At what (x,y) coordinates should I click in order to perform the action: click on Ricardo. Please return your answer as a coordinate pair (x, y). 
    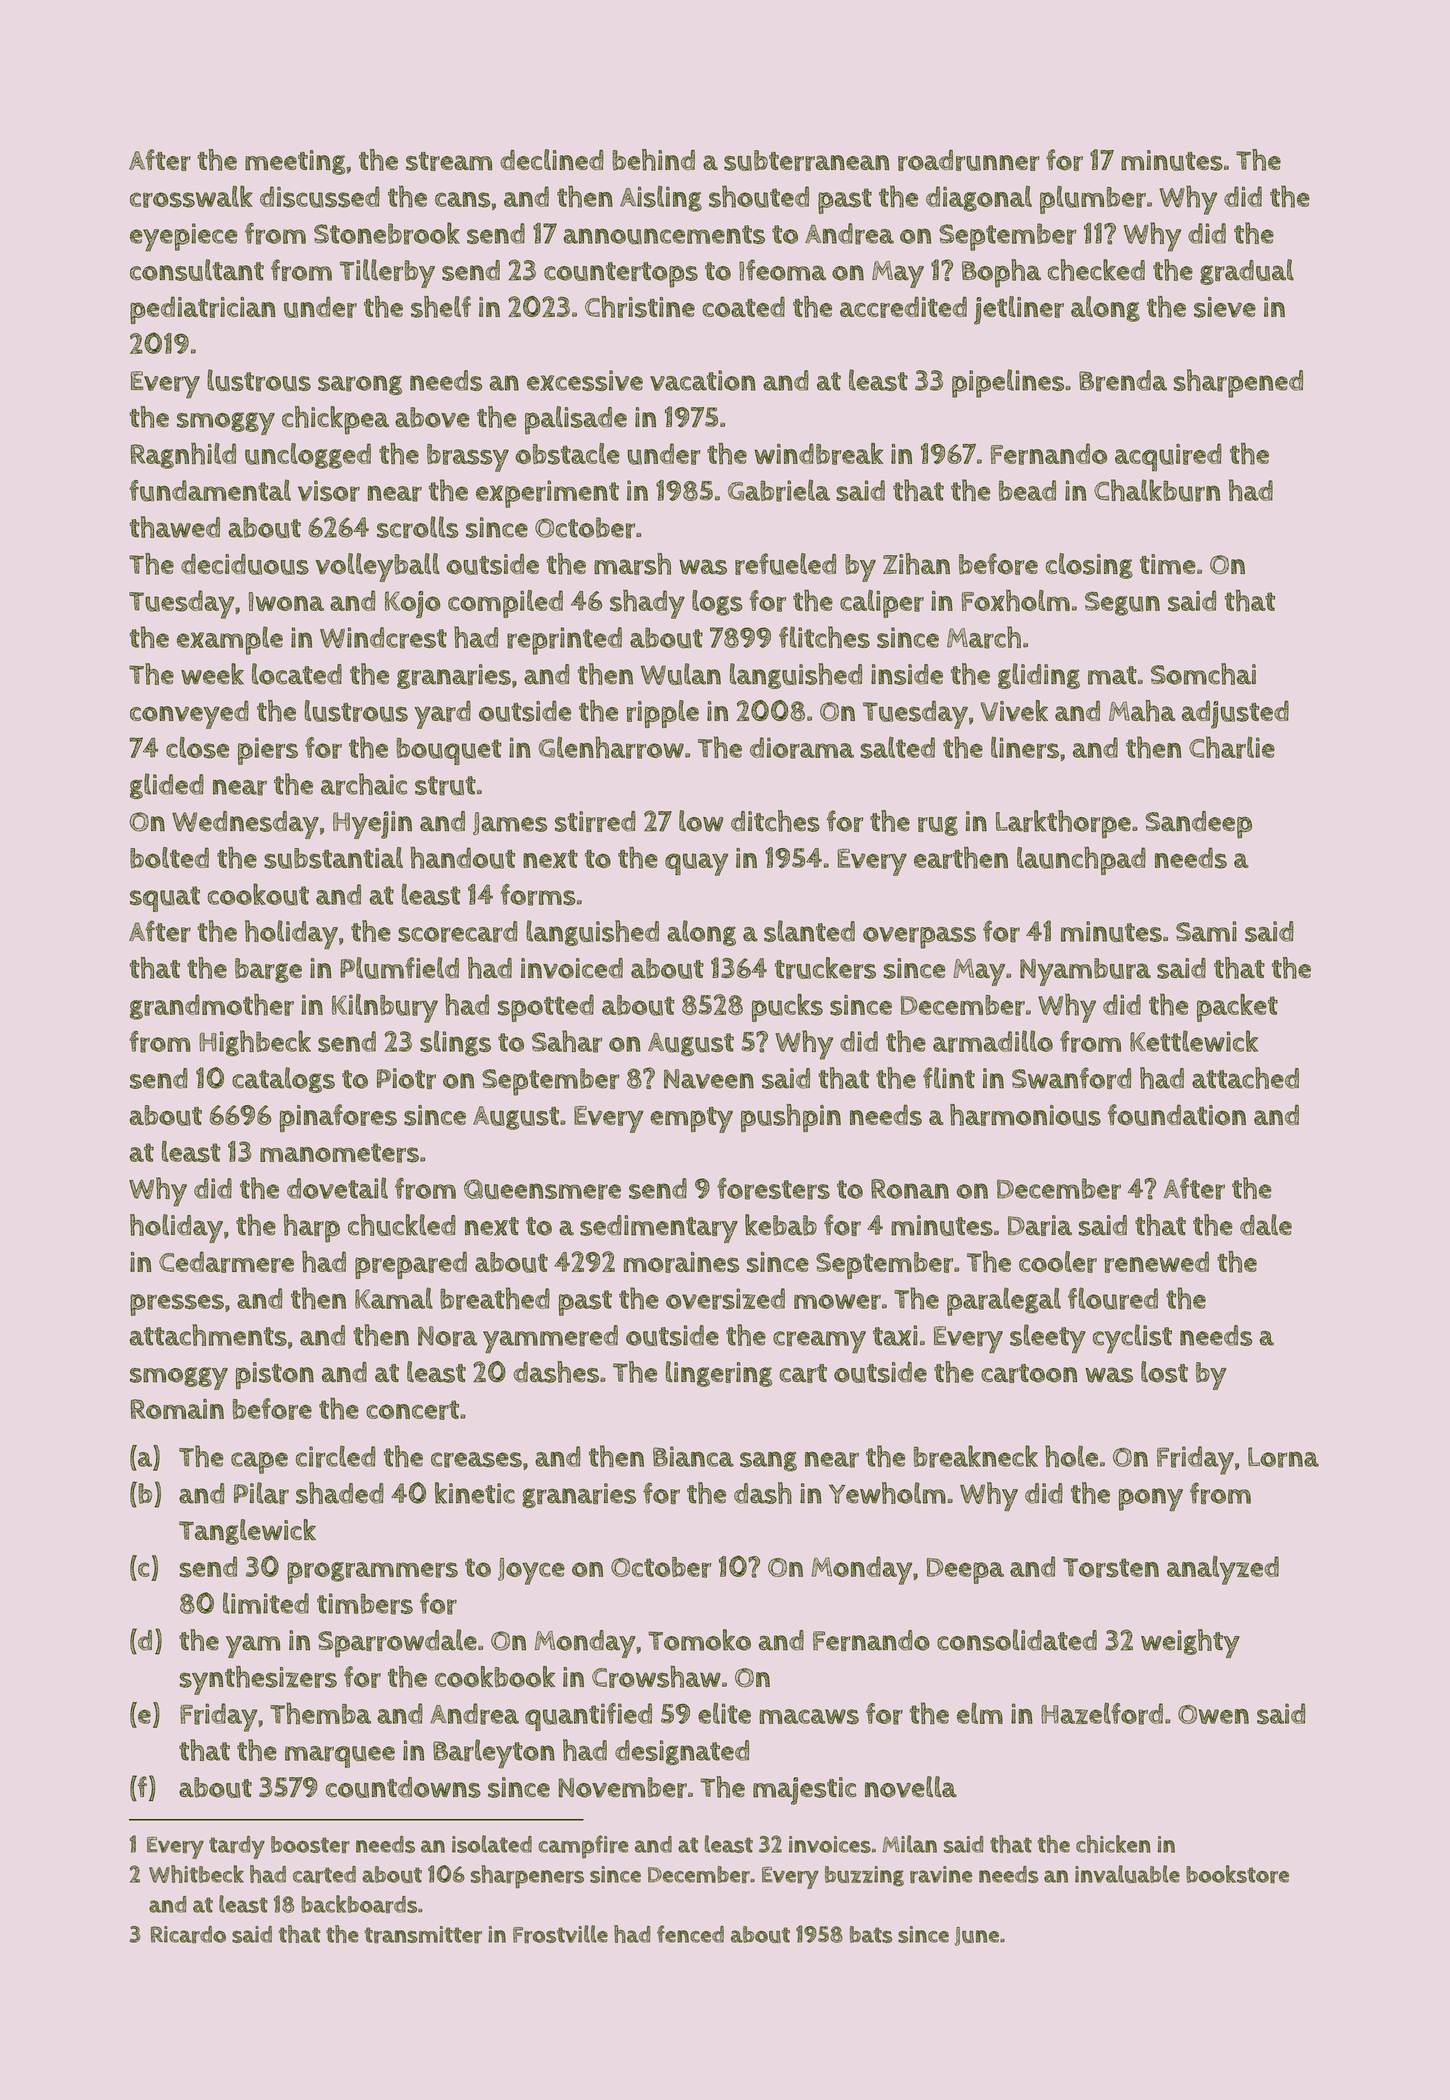
    Looking at the image, I should click on (188, 1935).
